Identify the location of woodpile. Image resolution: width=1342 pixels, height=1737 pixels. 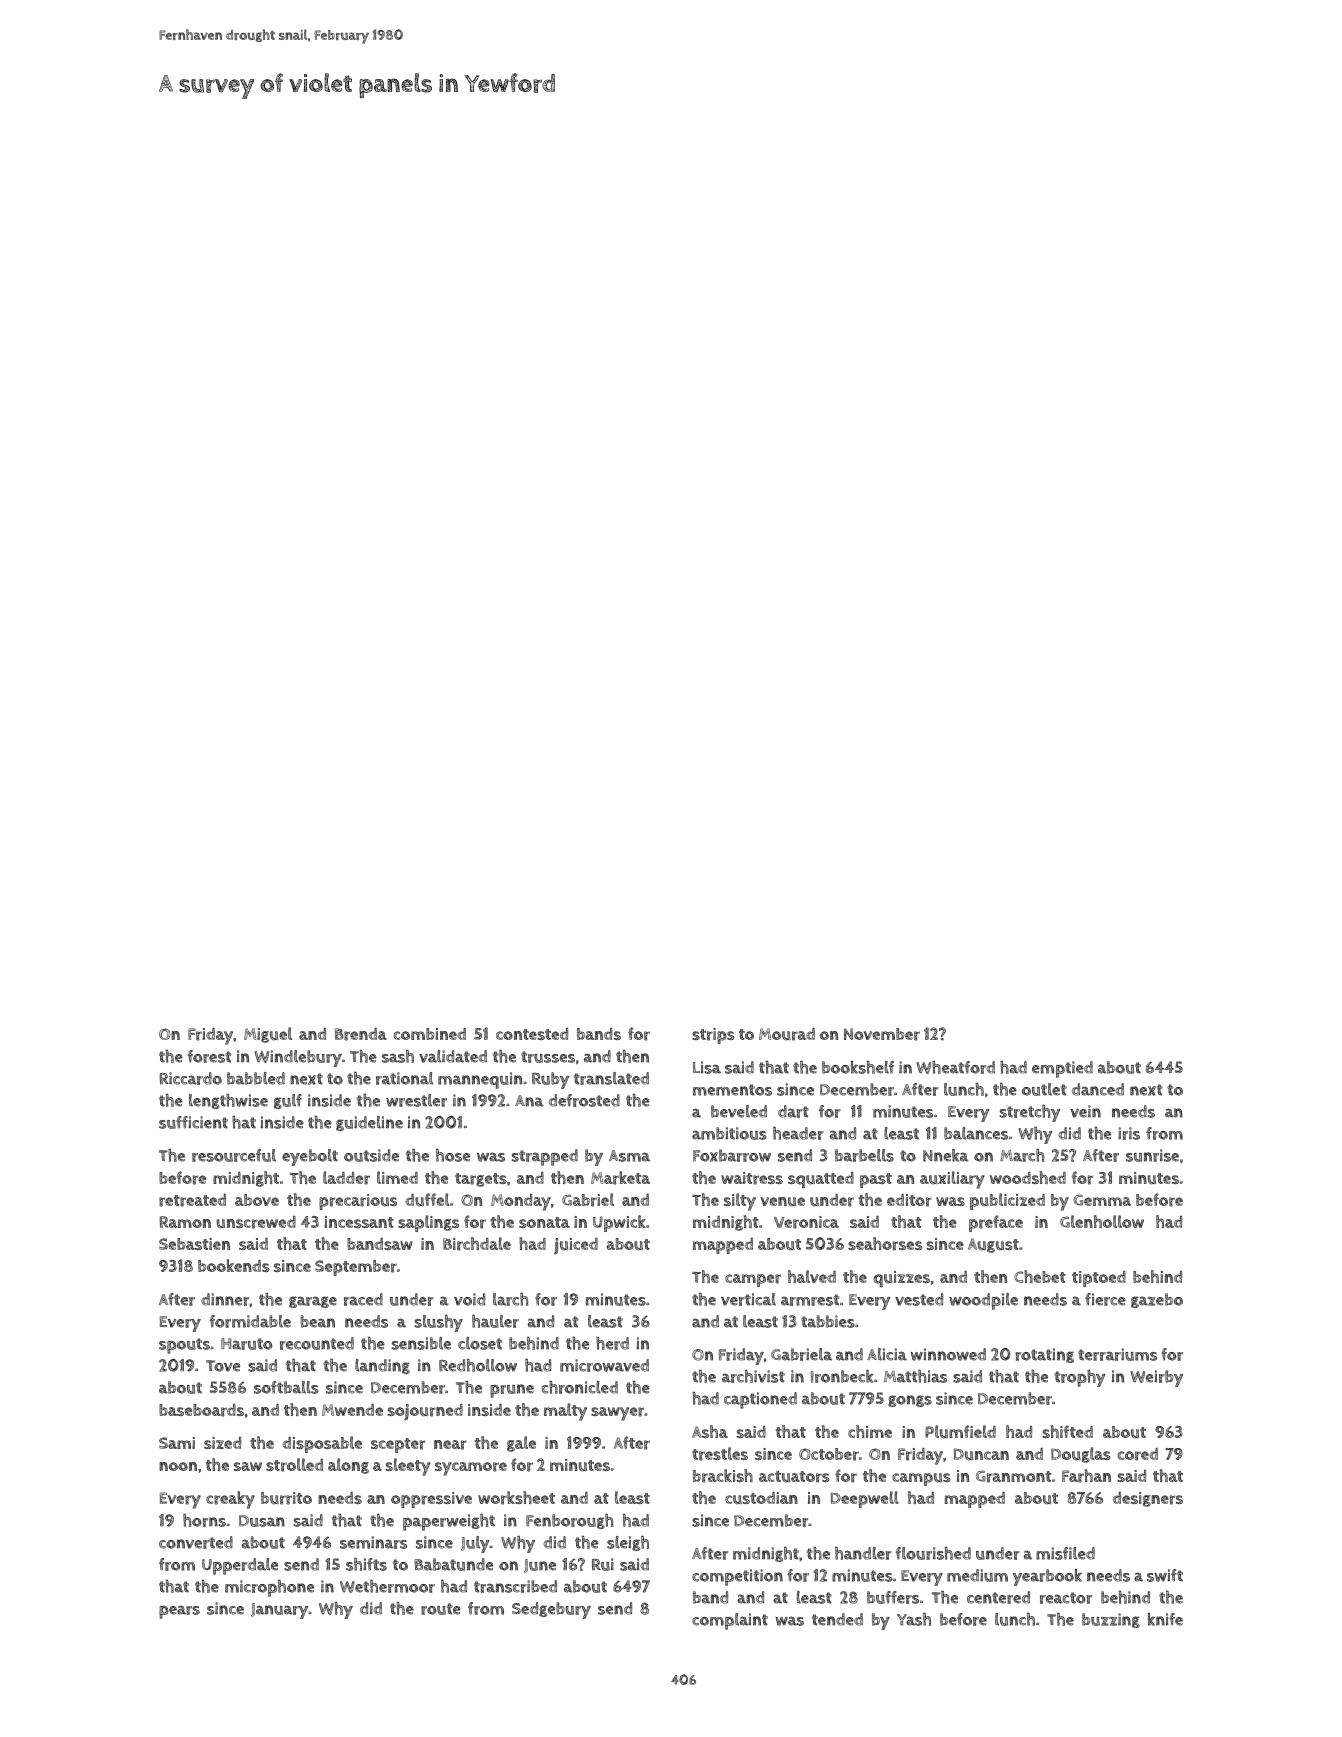
(983, 1301).
